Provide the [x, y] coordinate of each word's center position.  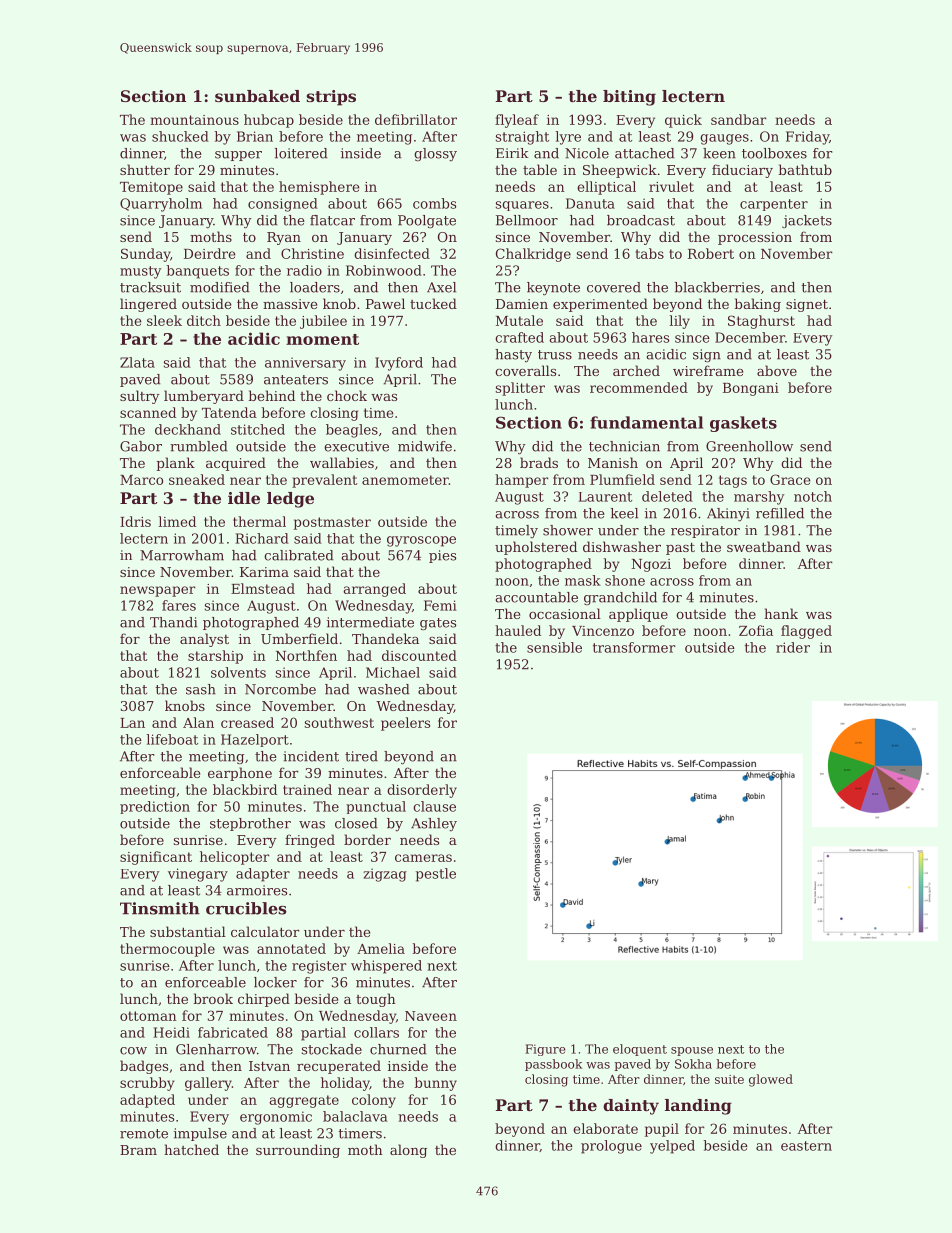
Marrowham [182, 555]
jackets [807, 221]
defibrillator [416, 119]
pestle [436, 875]
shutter [145, 169]
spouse [692, 1051]
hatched [191, 1149]
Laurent [605, 497]
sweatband [764, 546]
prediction [155, 807]
